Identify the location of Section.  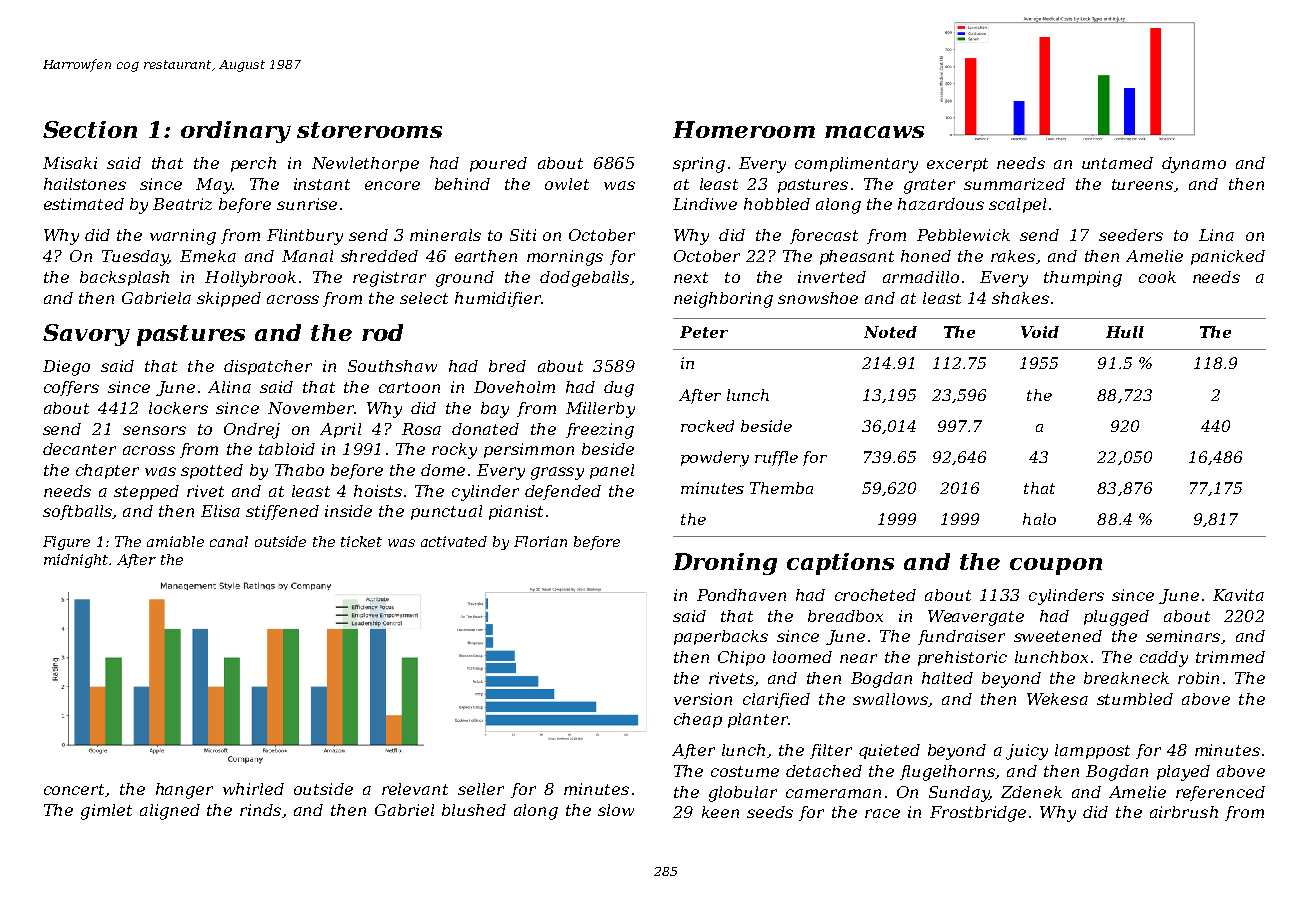
(90, 129).
